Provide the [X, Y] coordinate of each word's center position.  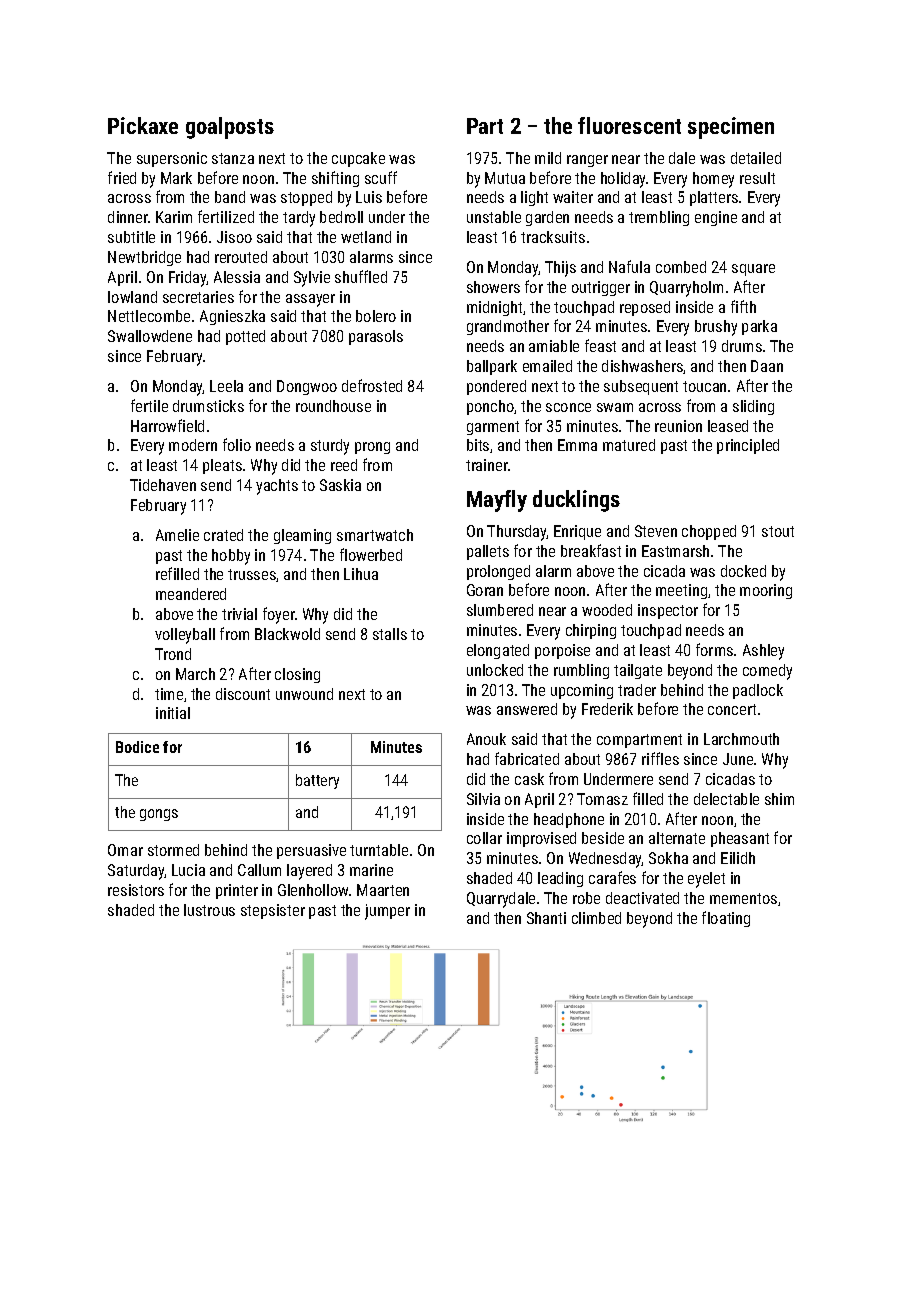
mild [548, 158]
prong [372, 448]
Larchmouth [741, 739]
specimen [731, 128]
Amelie [177, 535]
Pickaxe [143, 125]
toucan [704, 386]
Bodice [137, 747]
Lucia [188, 870]
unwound [304, 694]
